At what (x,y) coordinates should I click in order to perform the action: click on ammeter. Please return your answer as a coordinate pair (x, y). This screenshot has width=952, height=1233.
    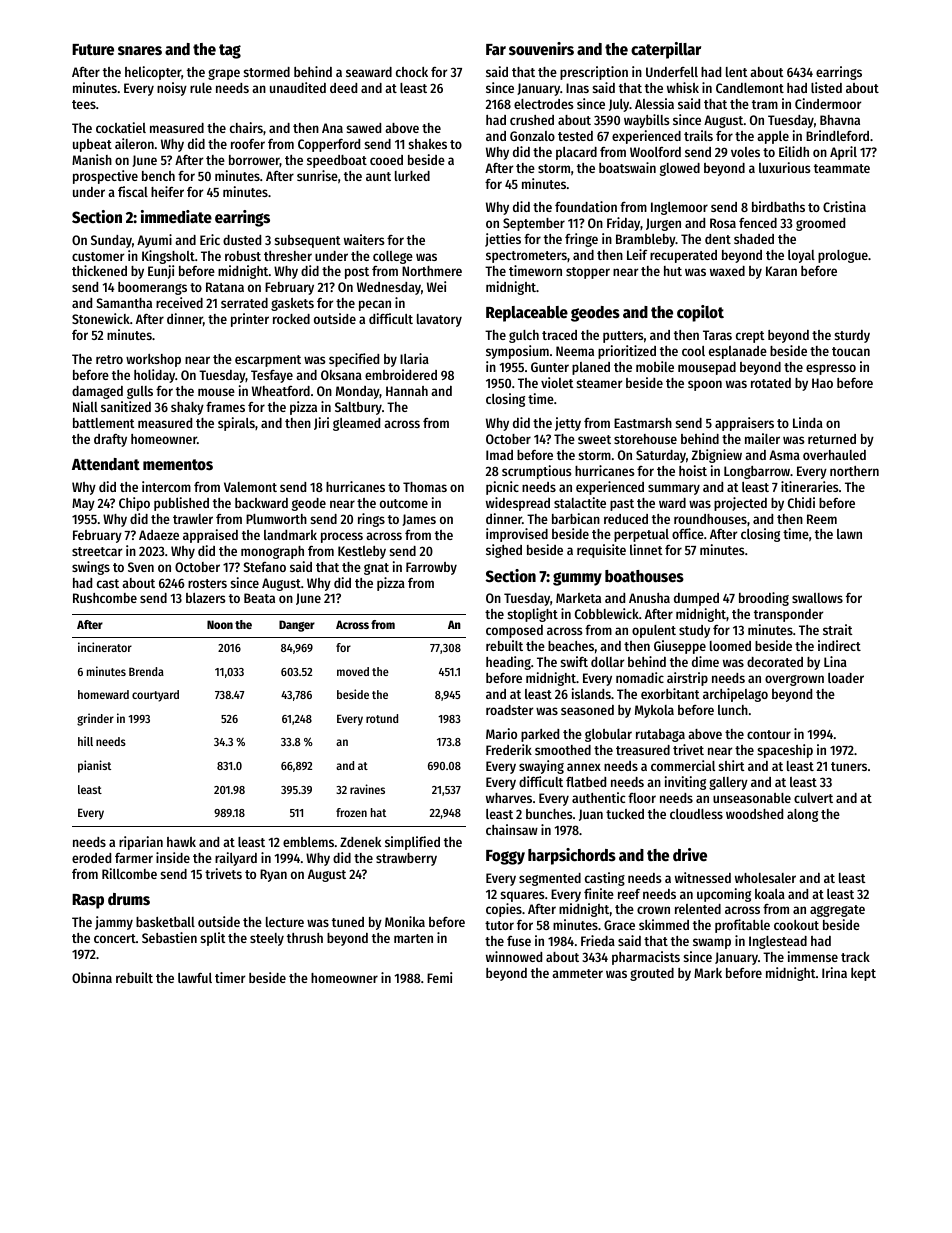
    Looking at the image, I should click on (577, 973).
